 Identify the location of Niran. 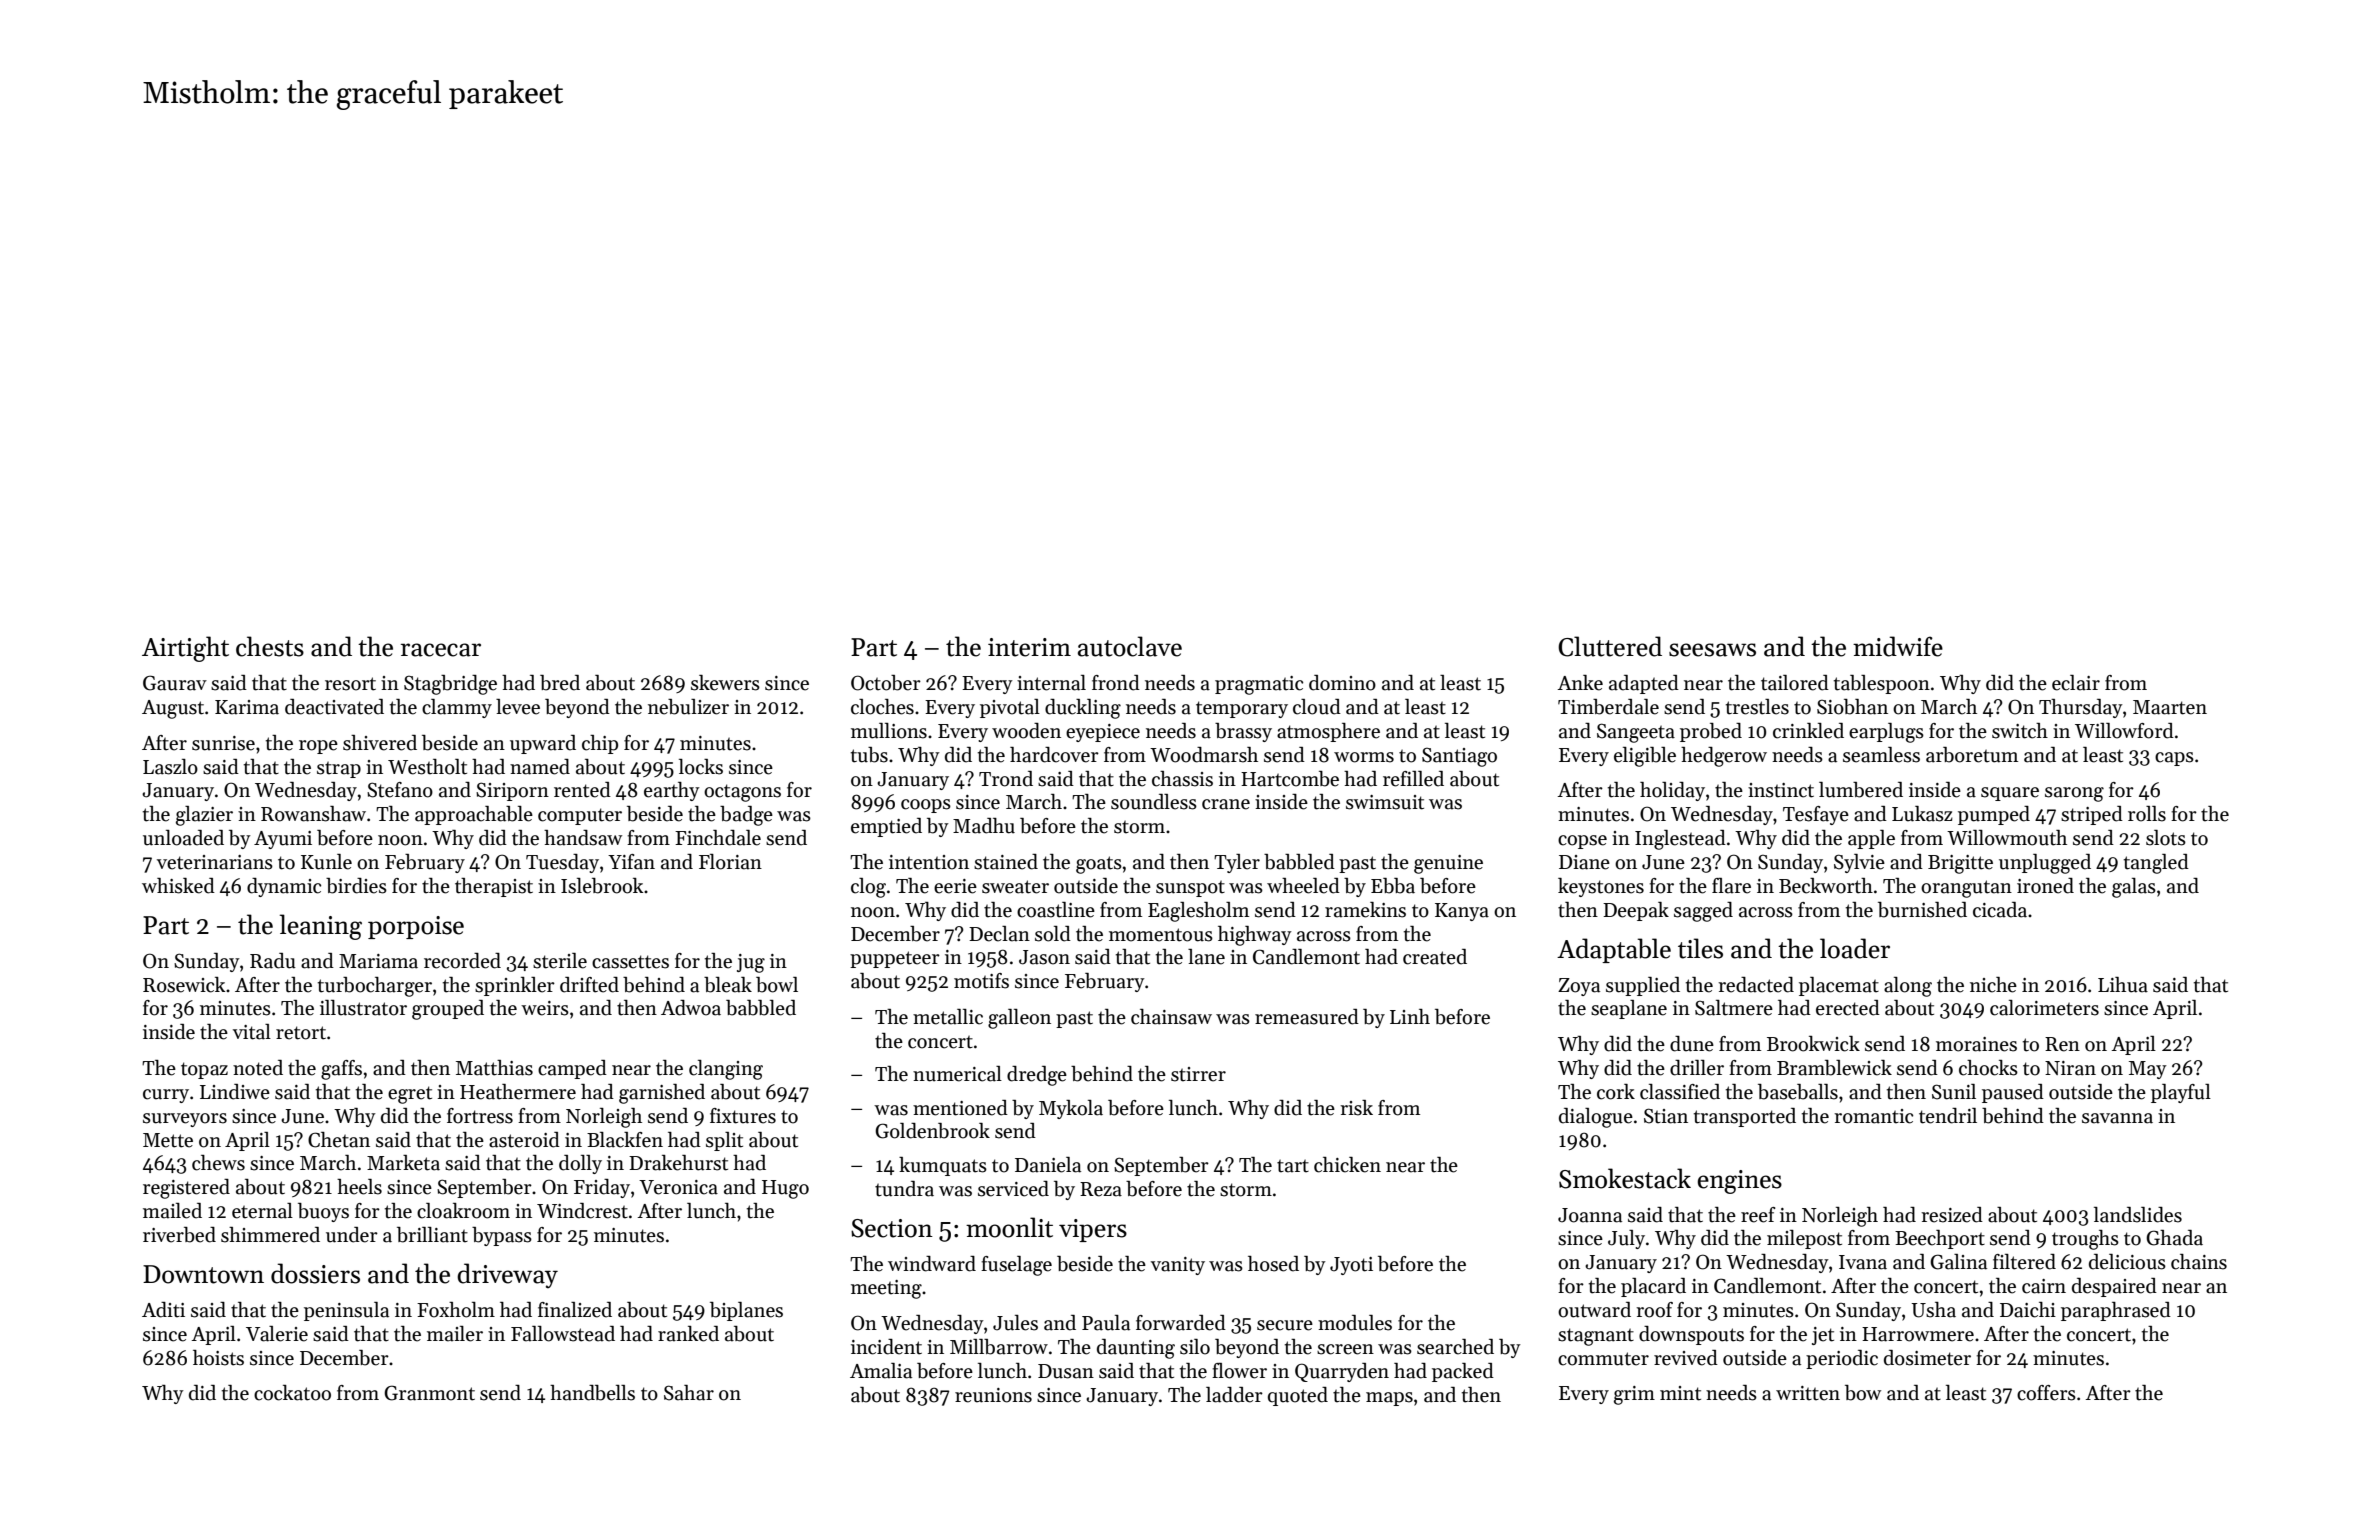
(2070, 1068).
